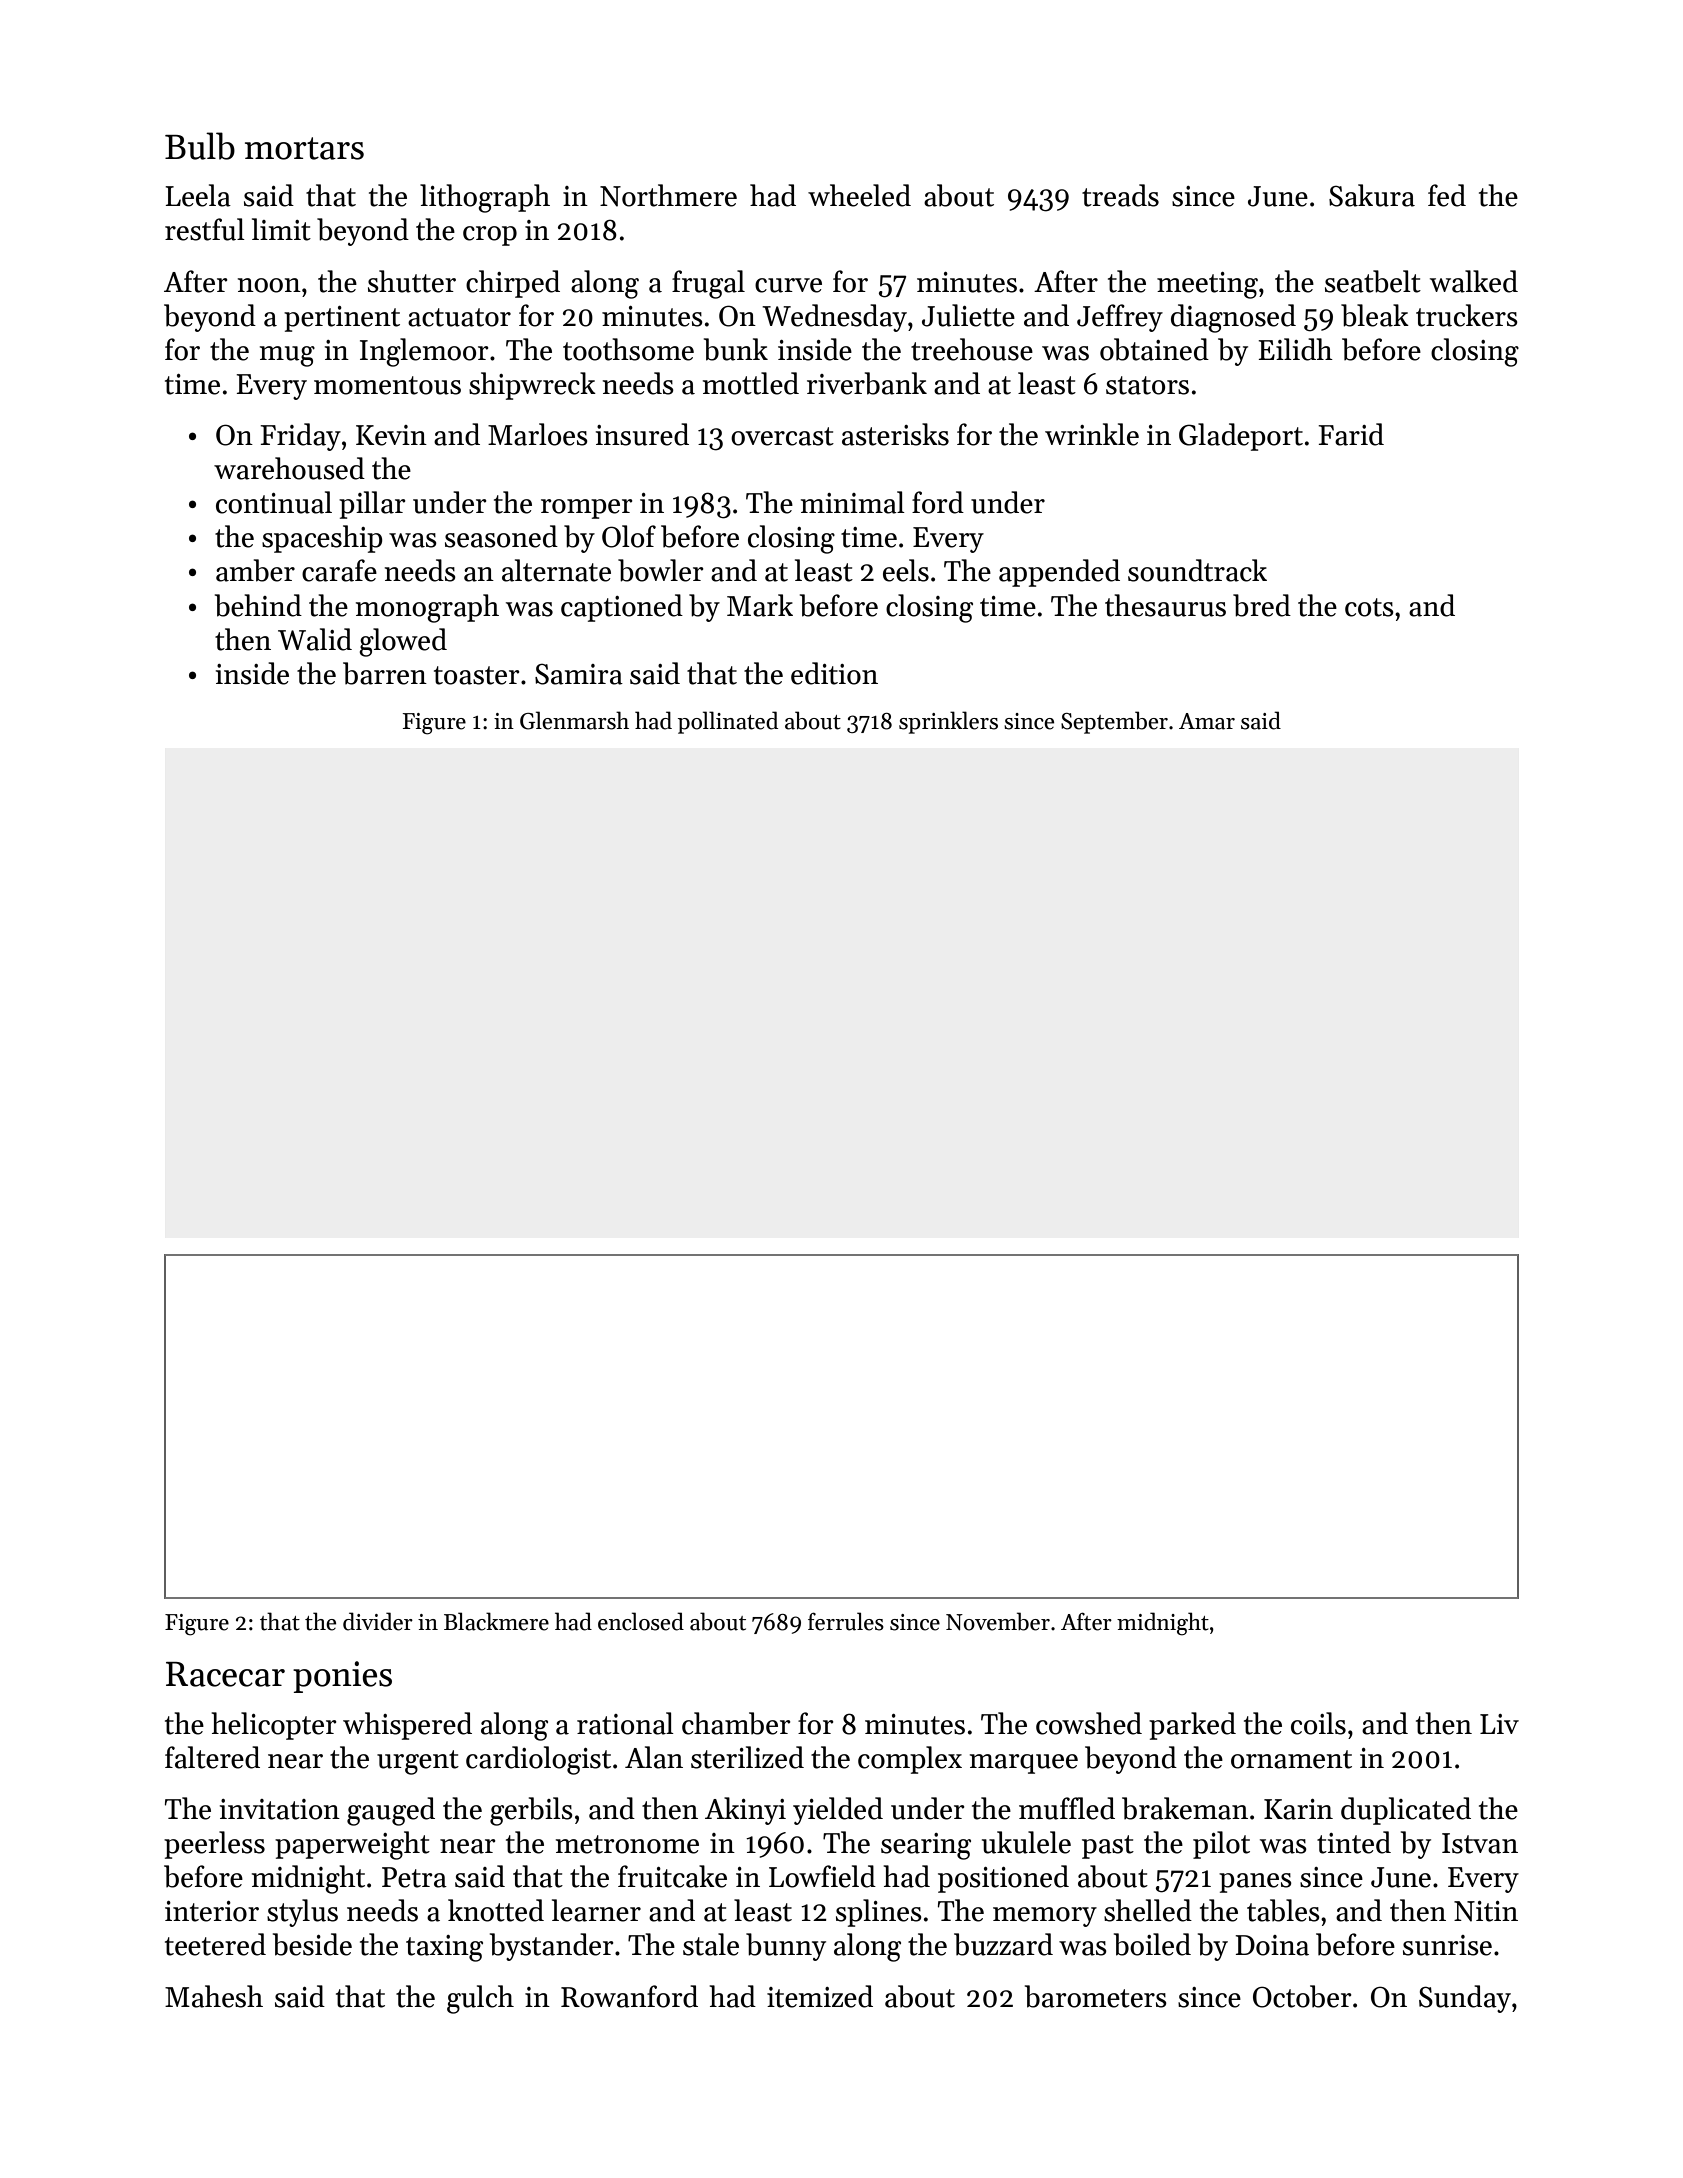  Describe the element at coordinates (385, 673) in the image. I see `barren` at that location.
